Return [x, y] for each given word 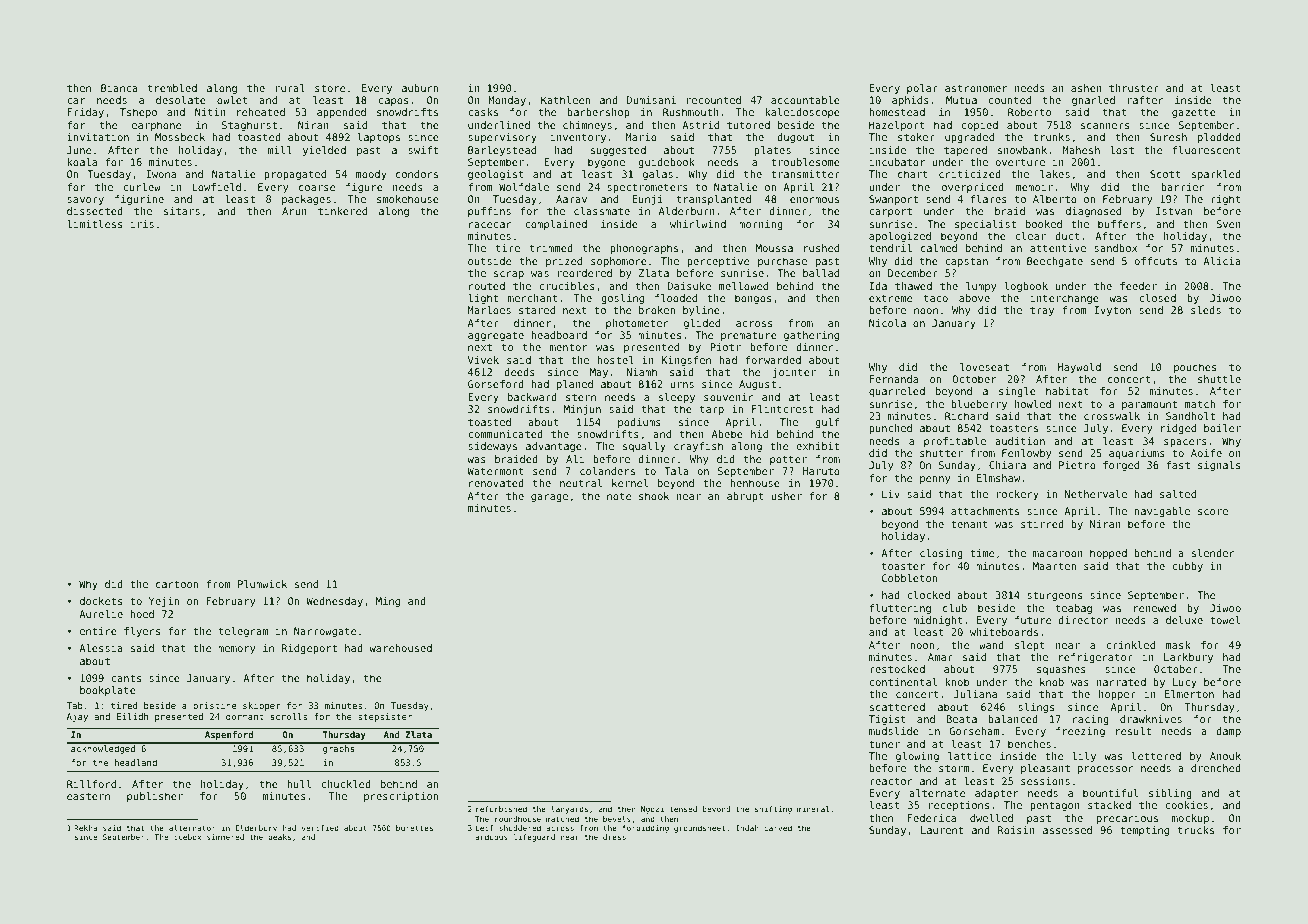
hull [299, 784]
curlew [142, 187]
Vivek [483, 360]
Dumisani [651, 100]
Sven [1228, 224]
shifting [773, 810]
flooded [676, 298]
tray [1042, 311]
